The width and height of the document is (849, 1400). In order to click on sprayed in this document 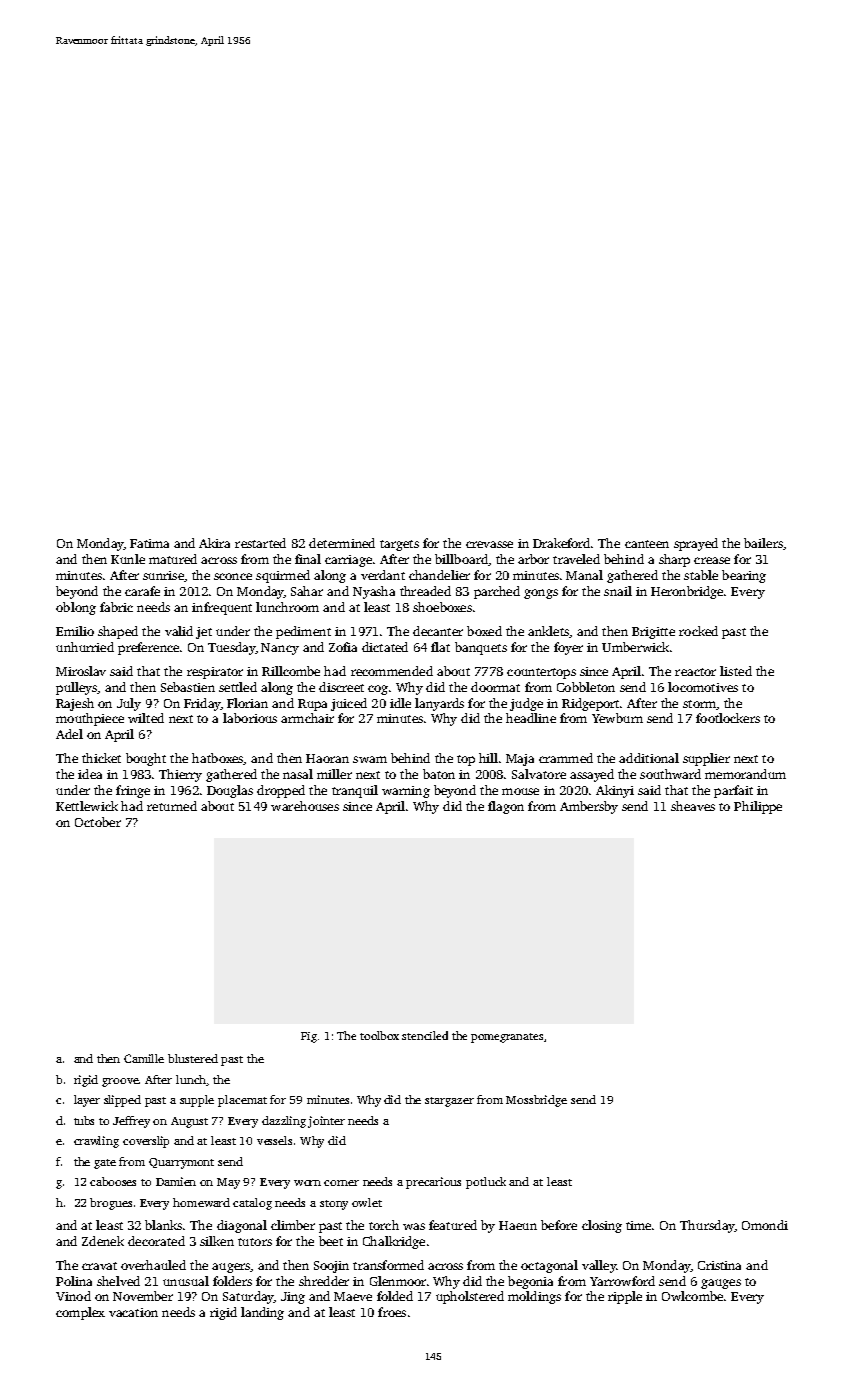, I will do `click(696, 544)`.
